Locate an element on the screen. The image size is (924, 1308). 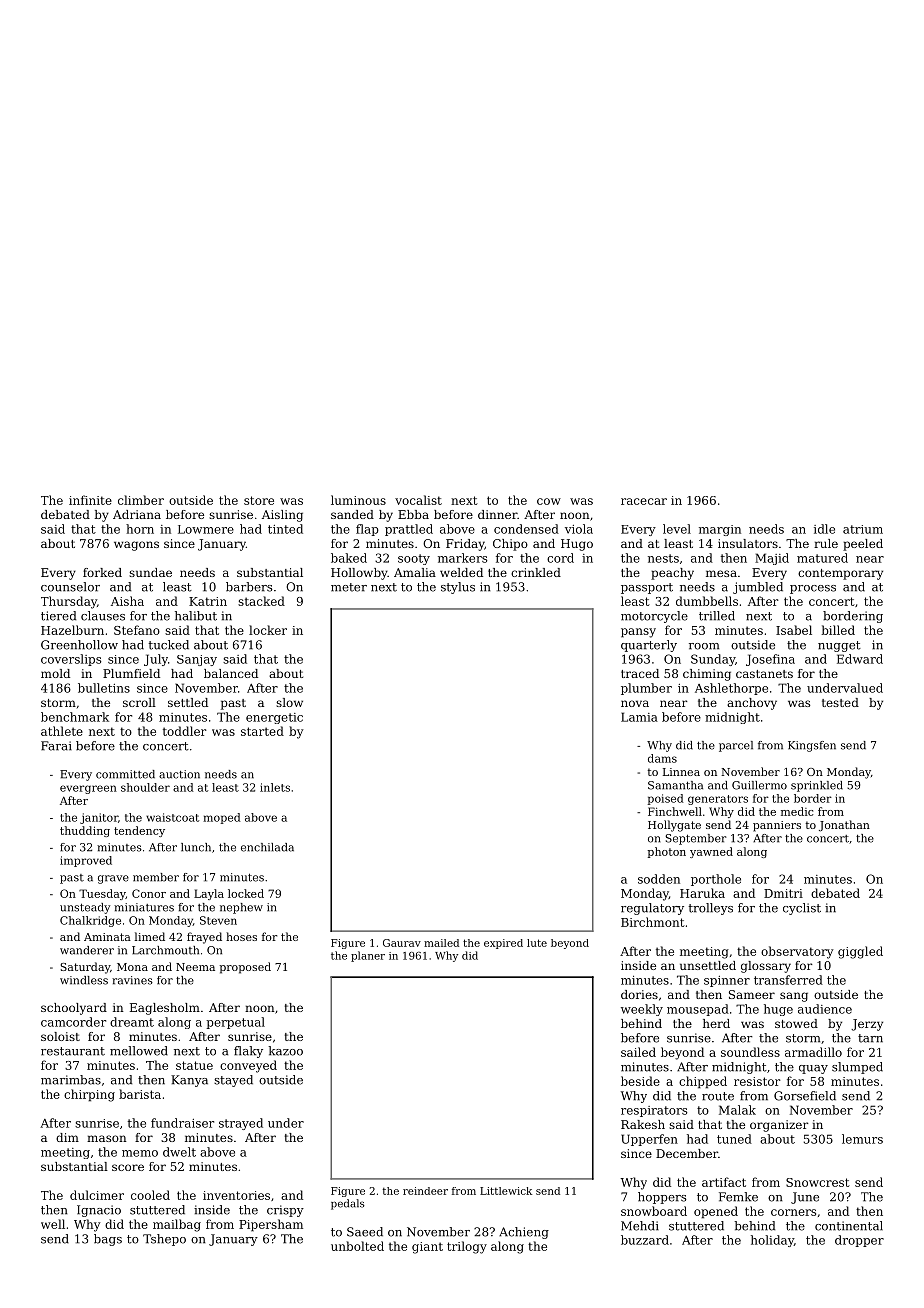
Kingsfen is located at coordinates (812, 746).
